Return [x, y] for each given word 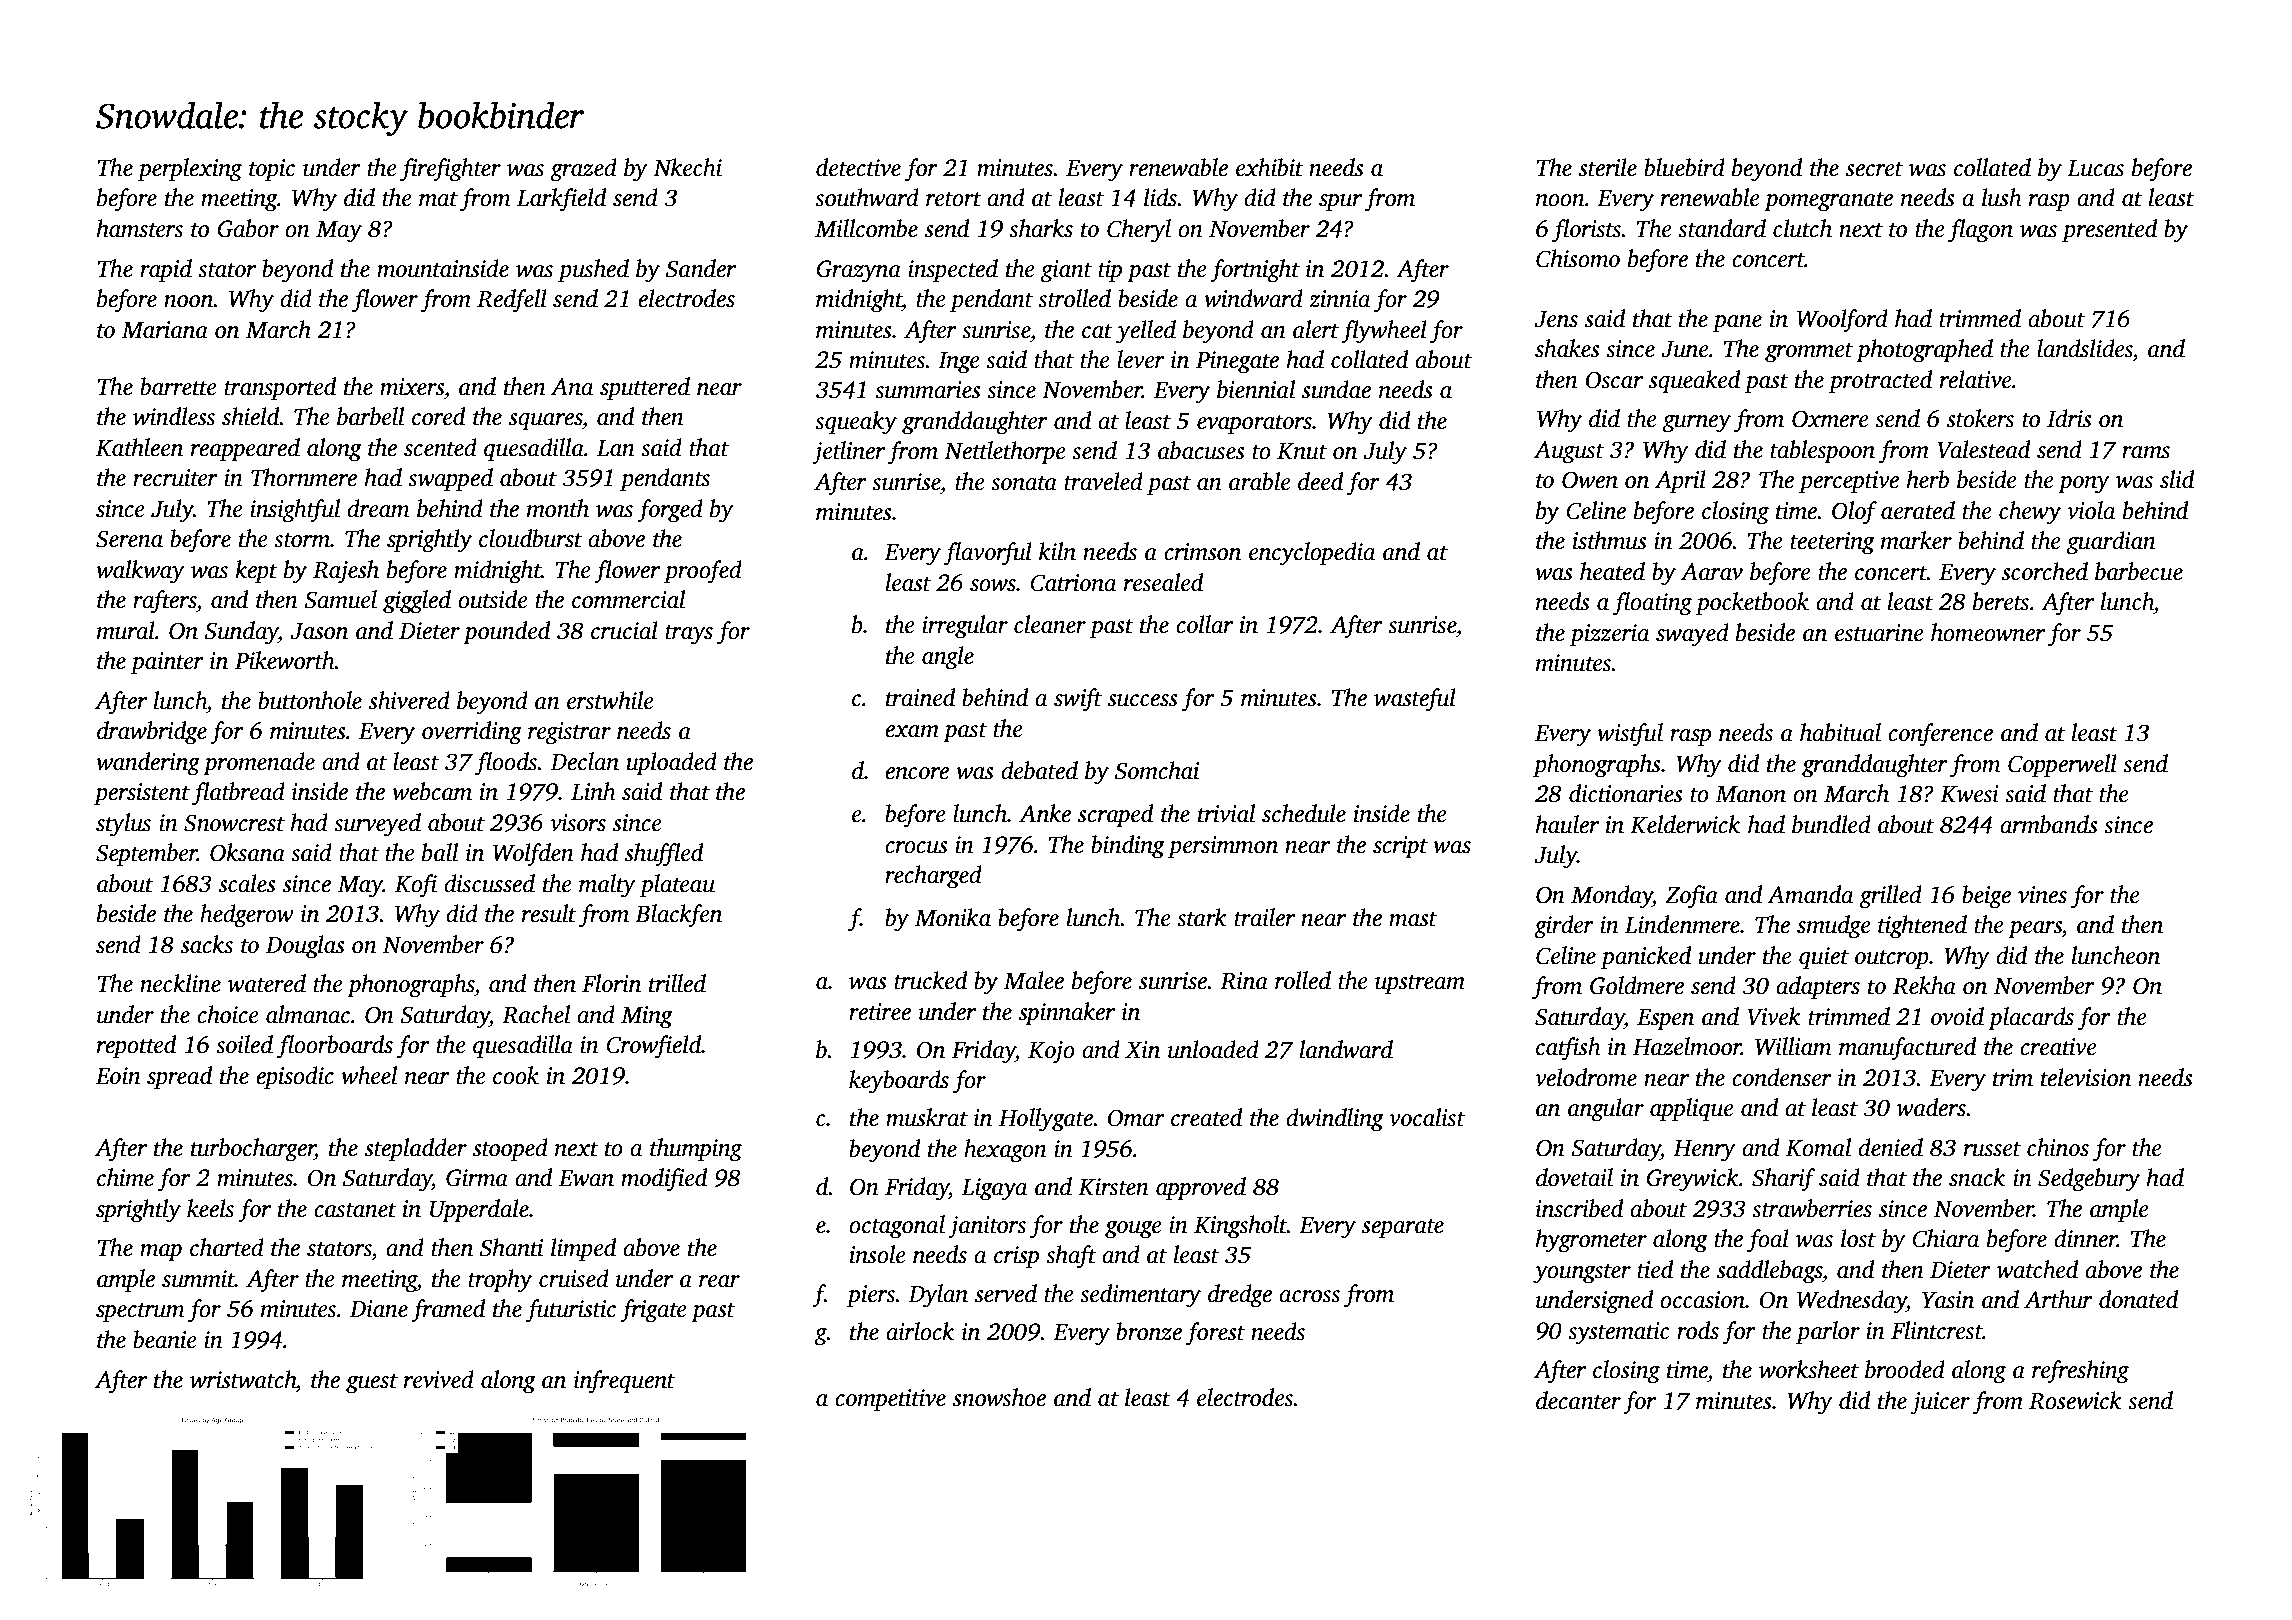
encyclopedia [1312, 554]
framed [448, 1311]
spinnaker [1067, 1013]
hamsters [140, 228]
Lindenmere [1682, 924]
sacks [207, 944]
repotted [136, 1046]
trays [689, 635]
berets [2001, 601]
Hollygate [1046, 1120]
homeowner [1988, 632]
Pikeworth [285, 660]
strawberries [1812, 1208]
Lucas [2095, 168]
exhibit [1270, 167]
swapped [450, 479]
